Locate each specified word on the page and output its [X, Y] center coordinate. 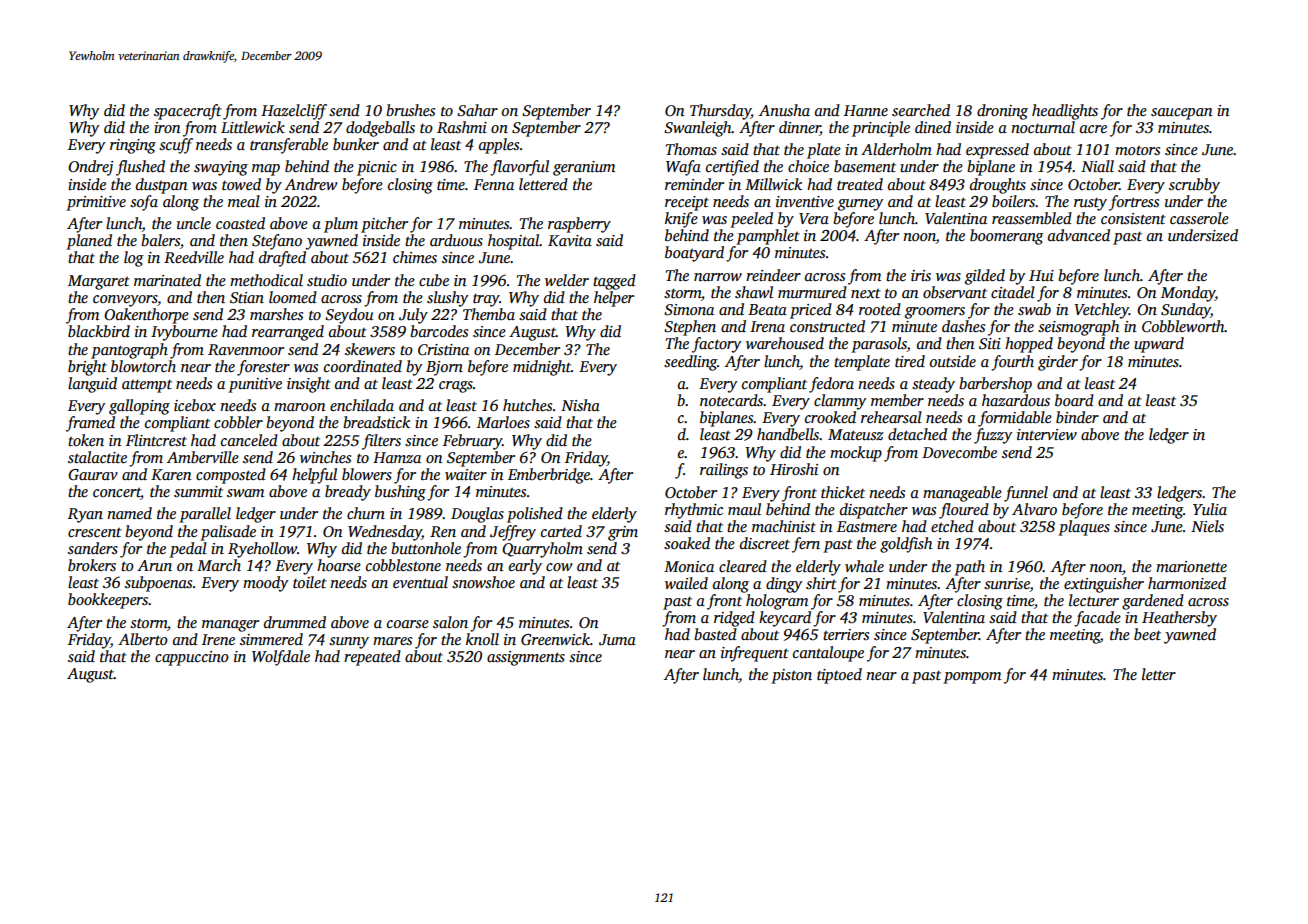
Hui [1041, 275]
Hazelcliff [294, 112]
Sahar [477, 110]
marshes [276, 314]
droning [1002, 112]
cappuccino [192, 658]
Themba [489, 314]
